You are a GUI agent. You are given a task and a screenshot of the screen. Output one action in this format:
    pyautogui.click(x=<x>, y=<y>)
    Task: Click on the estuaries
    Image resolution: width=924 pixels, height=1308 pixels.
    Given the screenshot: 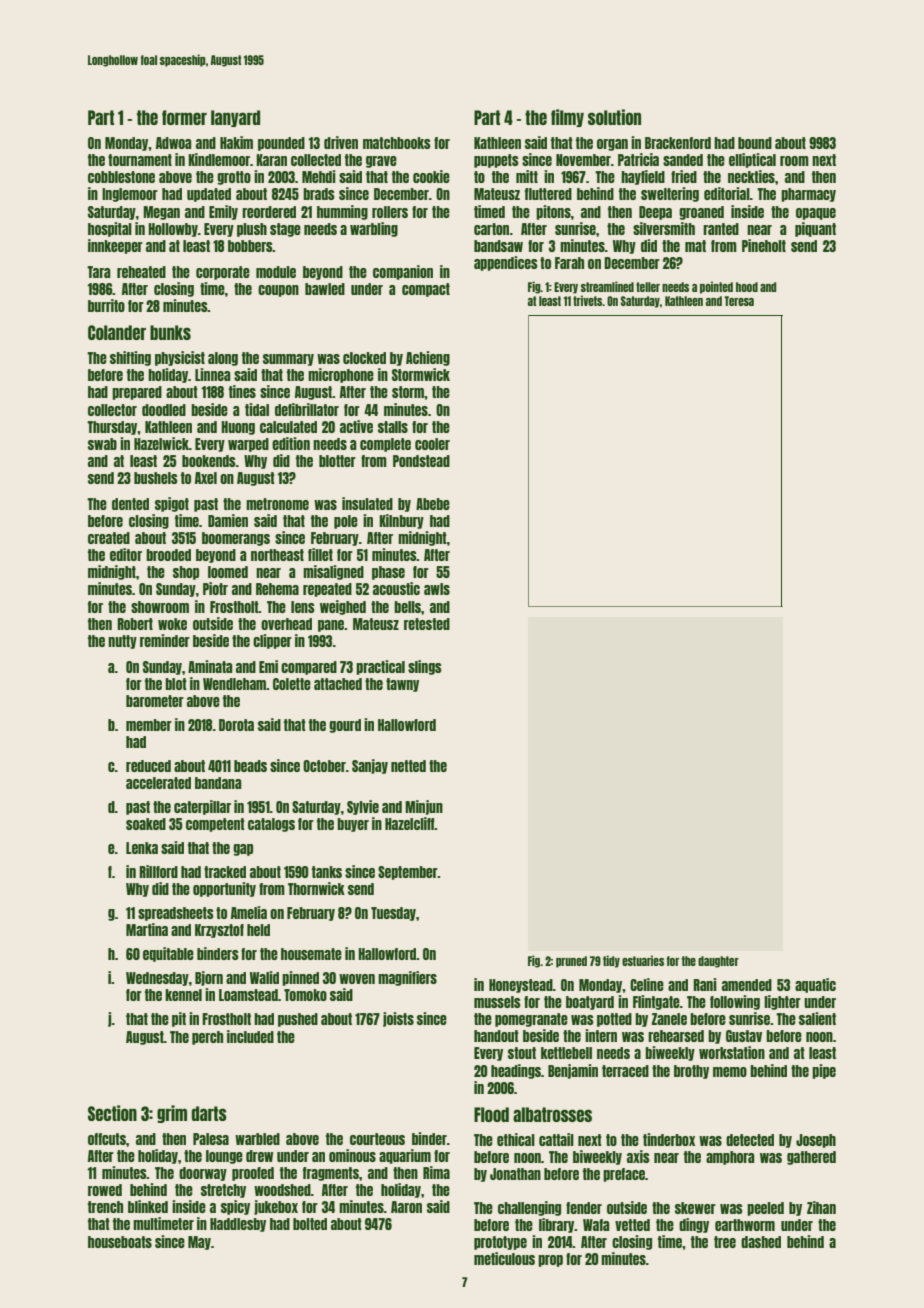 What is the action you would take?
    pyautogui.click(x=643, y=960)
